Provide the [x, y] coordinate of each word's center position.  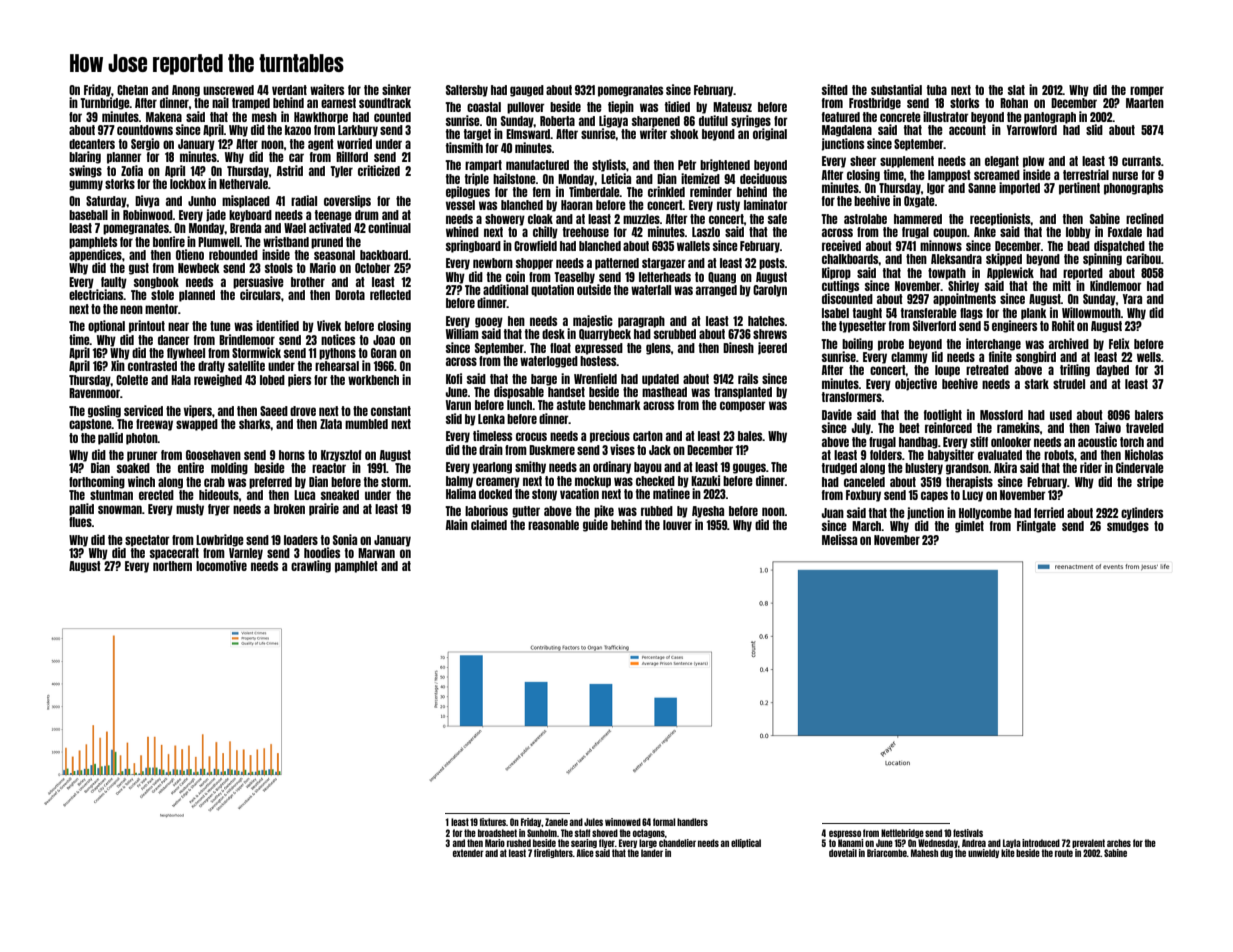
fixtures [492, 822]
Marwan [376, 553]
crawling [311, 566]
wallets [693, 246]
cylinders [1142, 513]
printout [147, 326]
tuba [937, 90]
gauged [527, 91]
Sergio [145, 144]
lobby [1078, 233]
